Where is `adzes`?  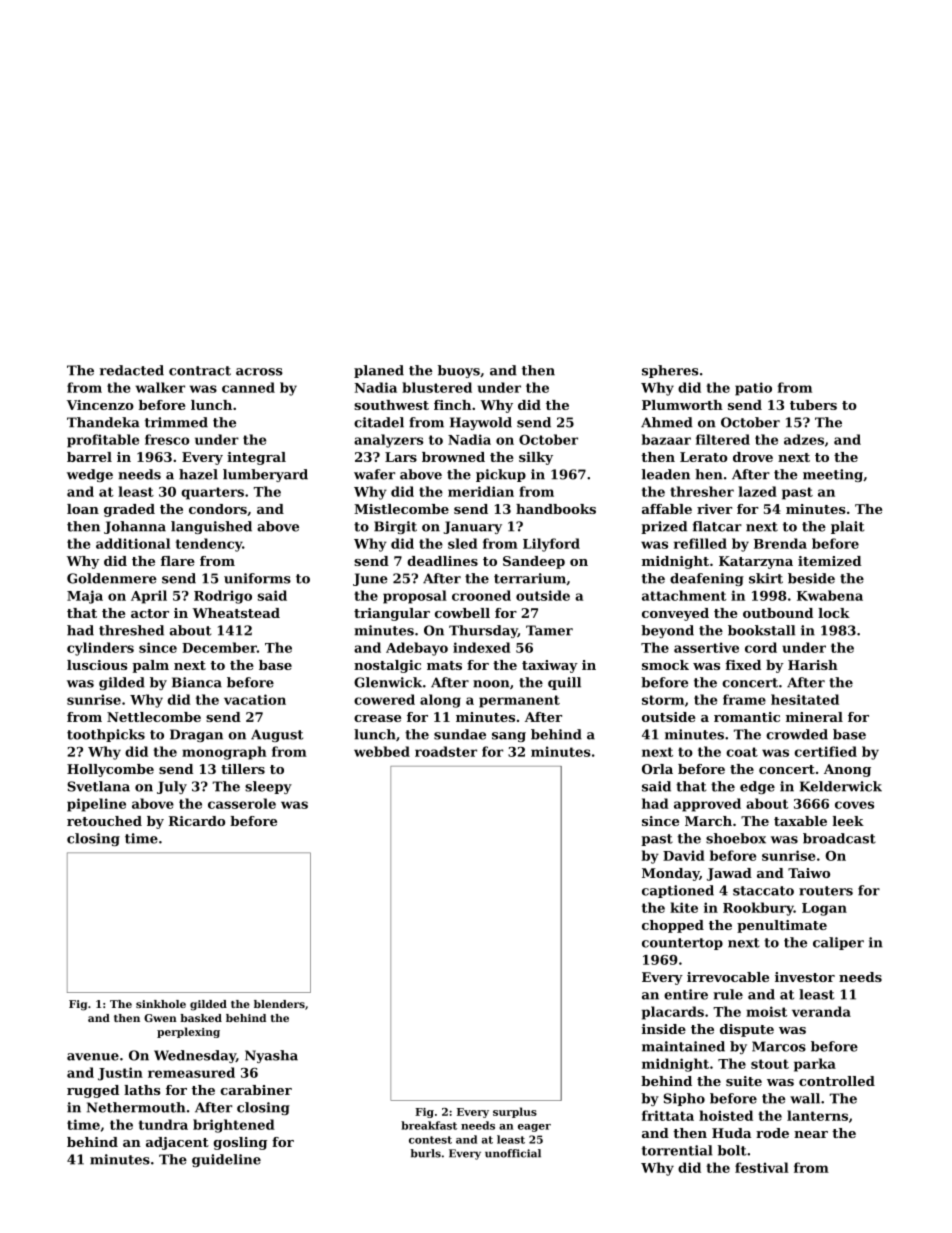
adzes is located at coordinates (804, 439).
